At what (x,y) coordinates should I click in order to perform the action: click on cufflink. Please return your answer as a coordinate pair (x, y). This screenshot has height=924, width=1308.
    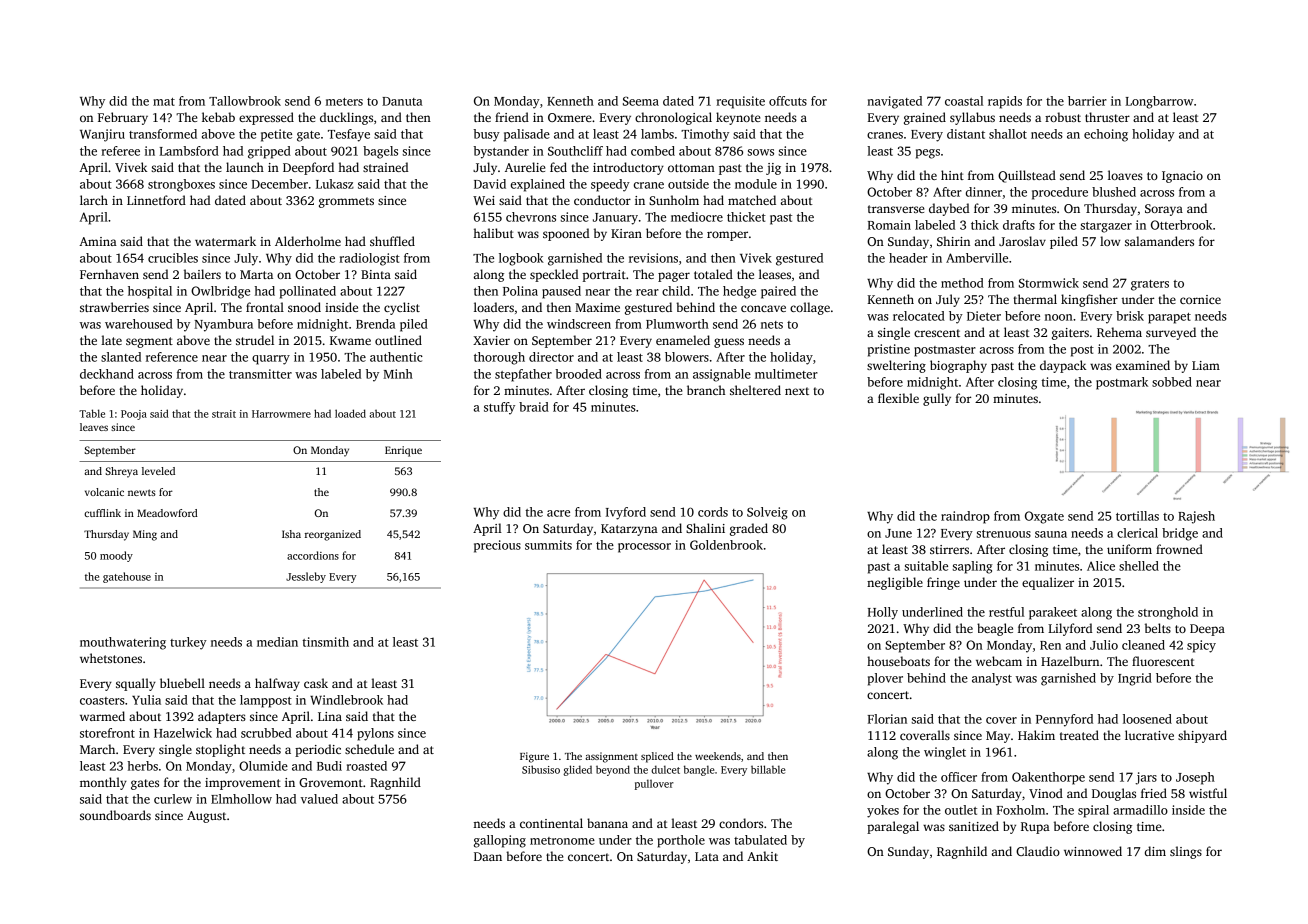
    Looking at the image, I should click on (102, 513).
